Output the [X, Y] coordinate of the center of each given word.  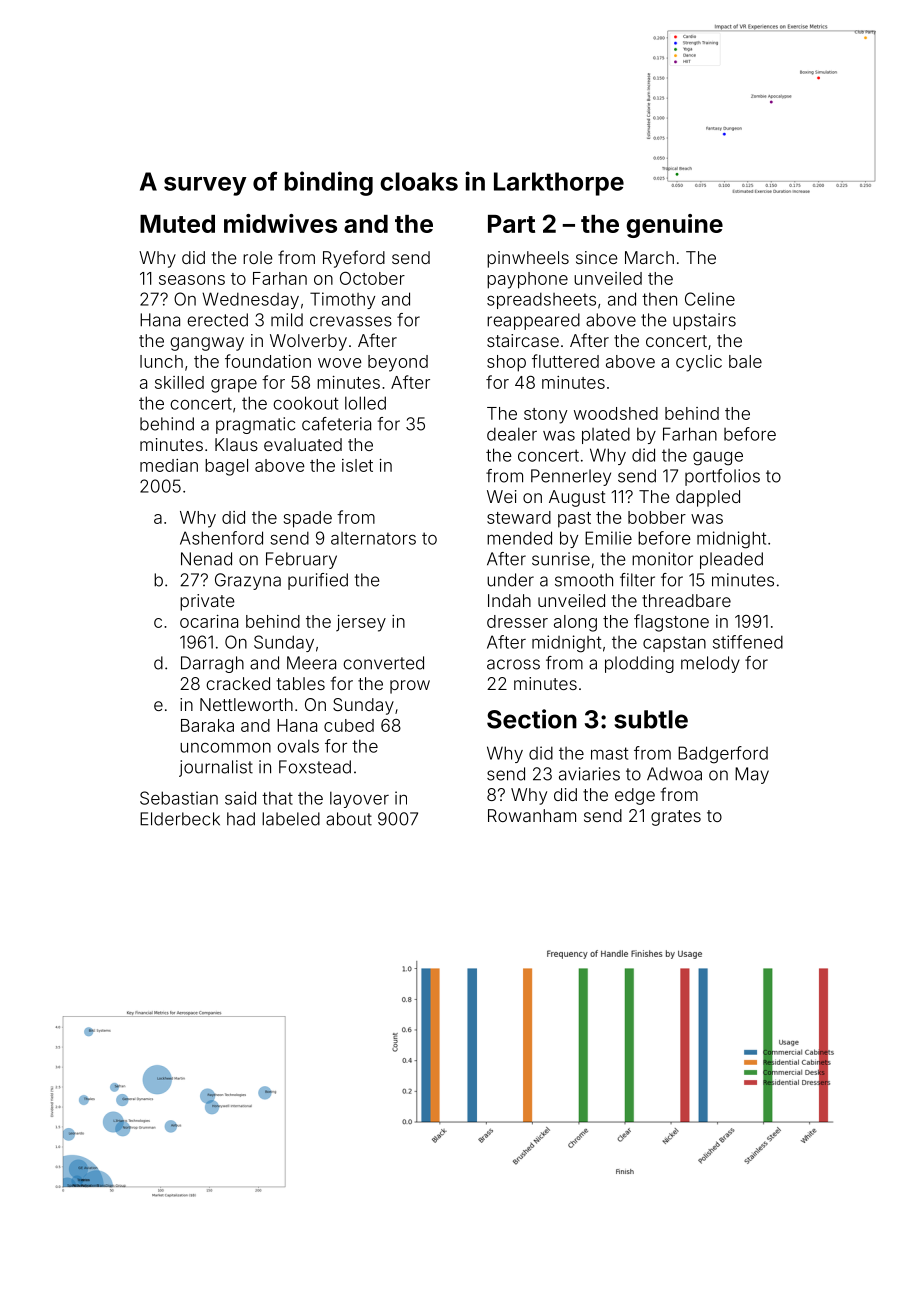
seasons [192, 280]
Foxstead [315, 767]
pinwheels [528, 259]
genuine [674, 226]
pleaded [731, 560]
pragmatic [255, 425]
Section [532, 719]
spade [307, 519]
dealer [512, 434]
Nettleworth [246, 704]
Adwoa [674, 774]
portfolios [722, 477]
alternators [373, 538]
